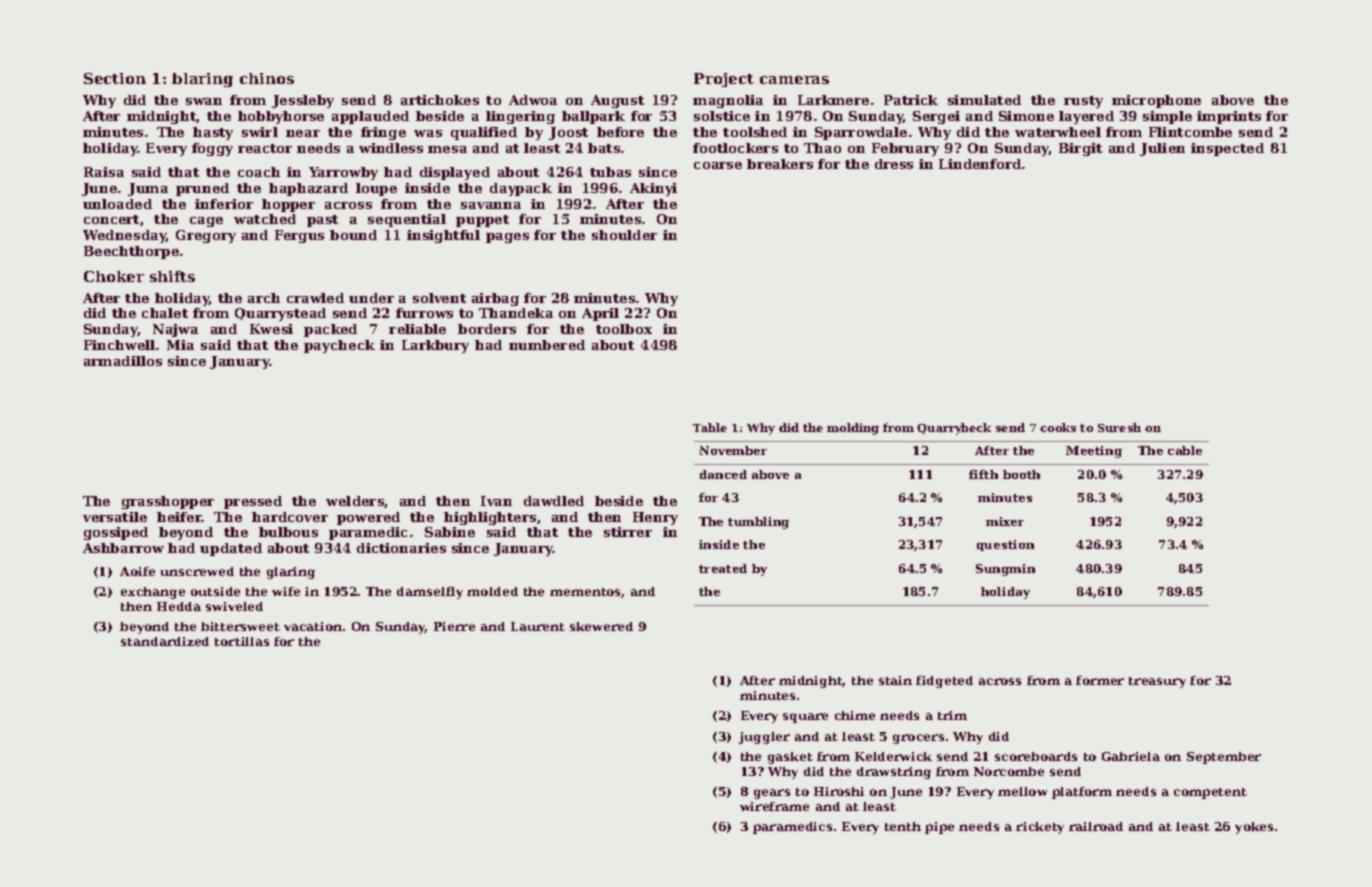  I want to click on reactor, so click(265, 148).
